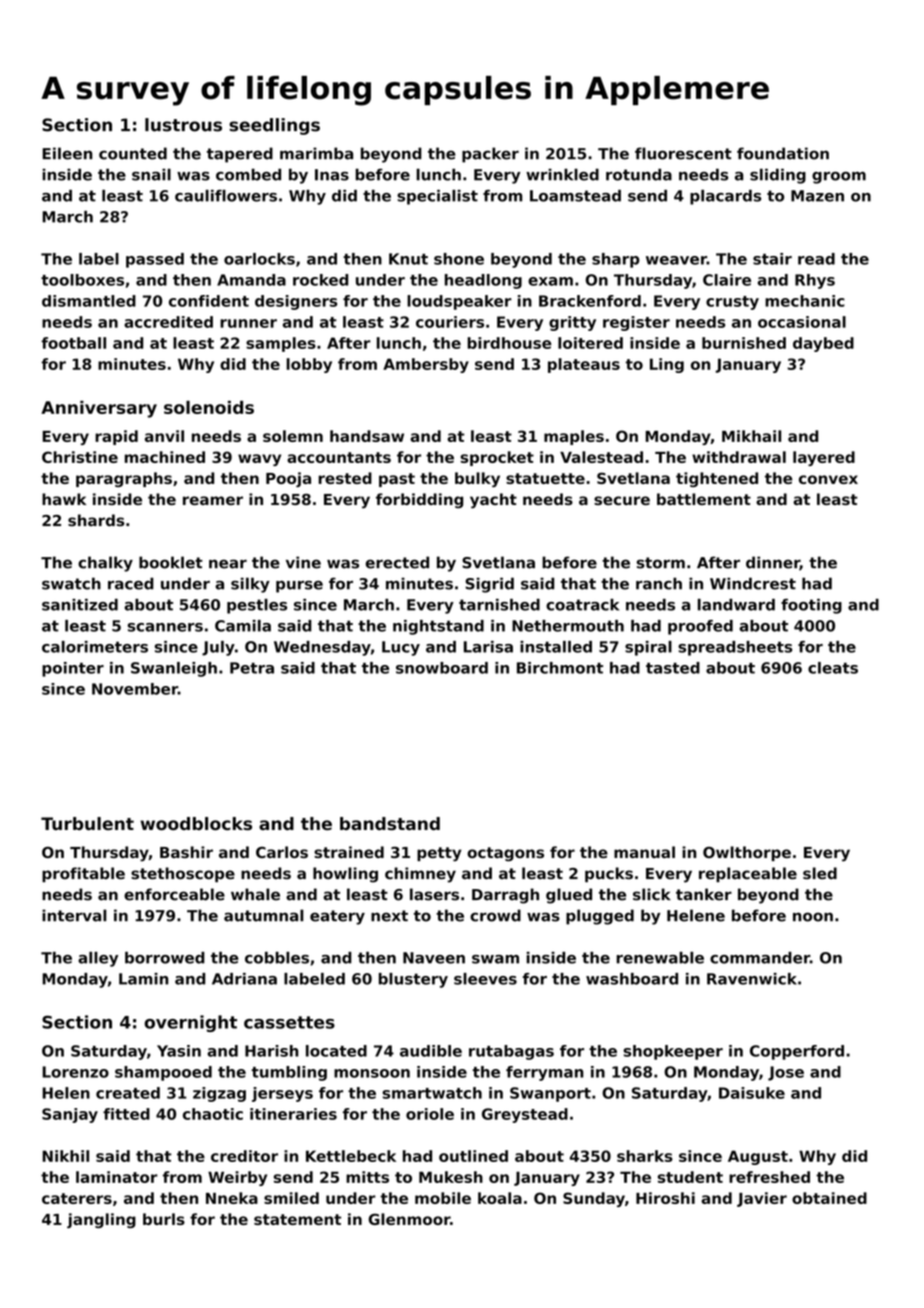 This page has width=924, height=1308. I want to click on pointer, so click(73, 669).
